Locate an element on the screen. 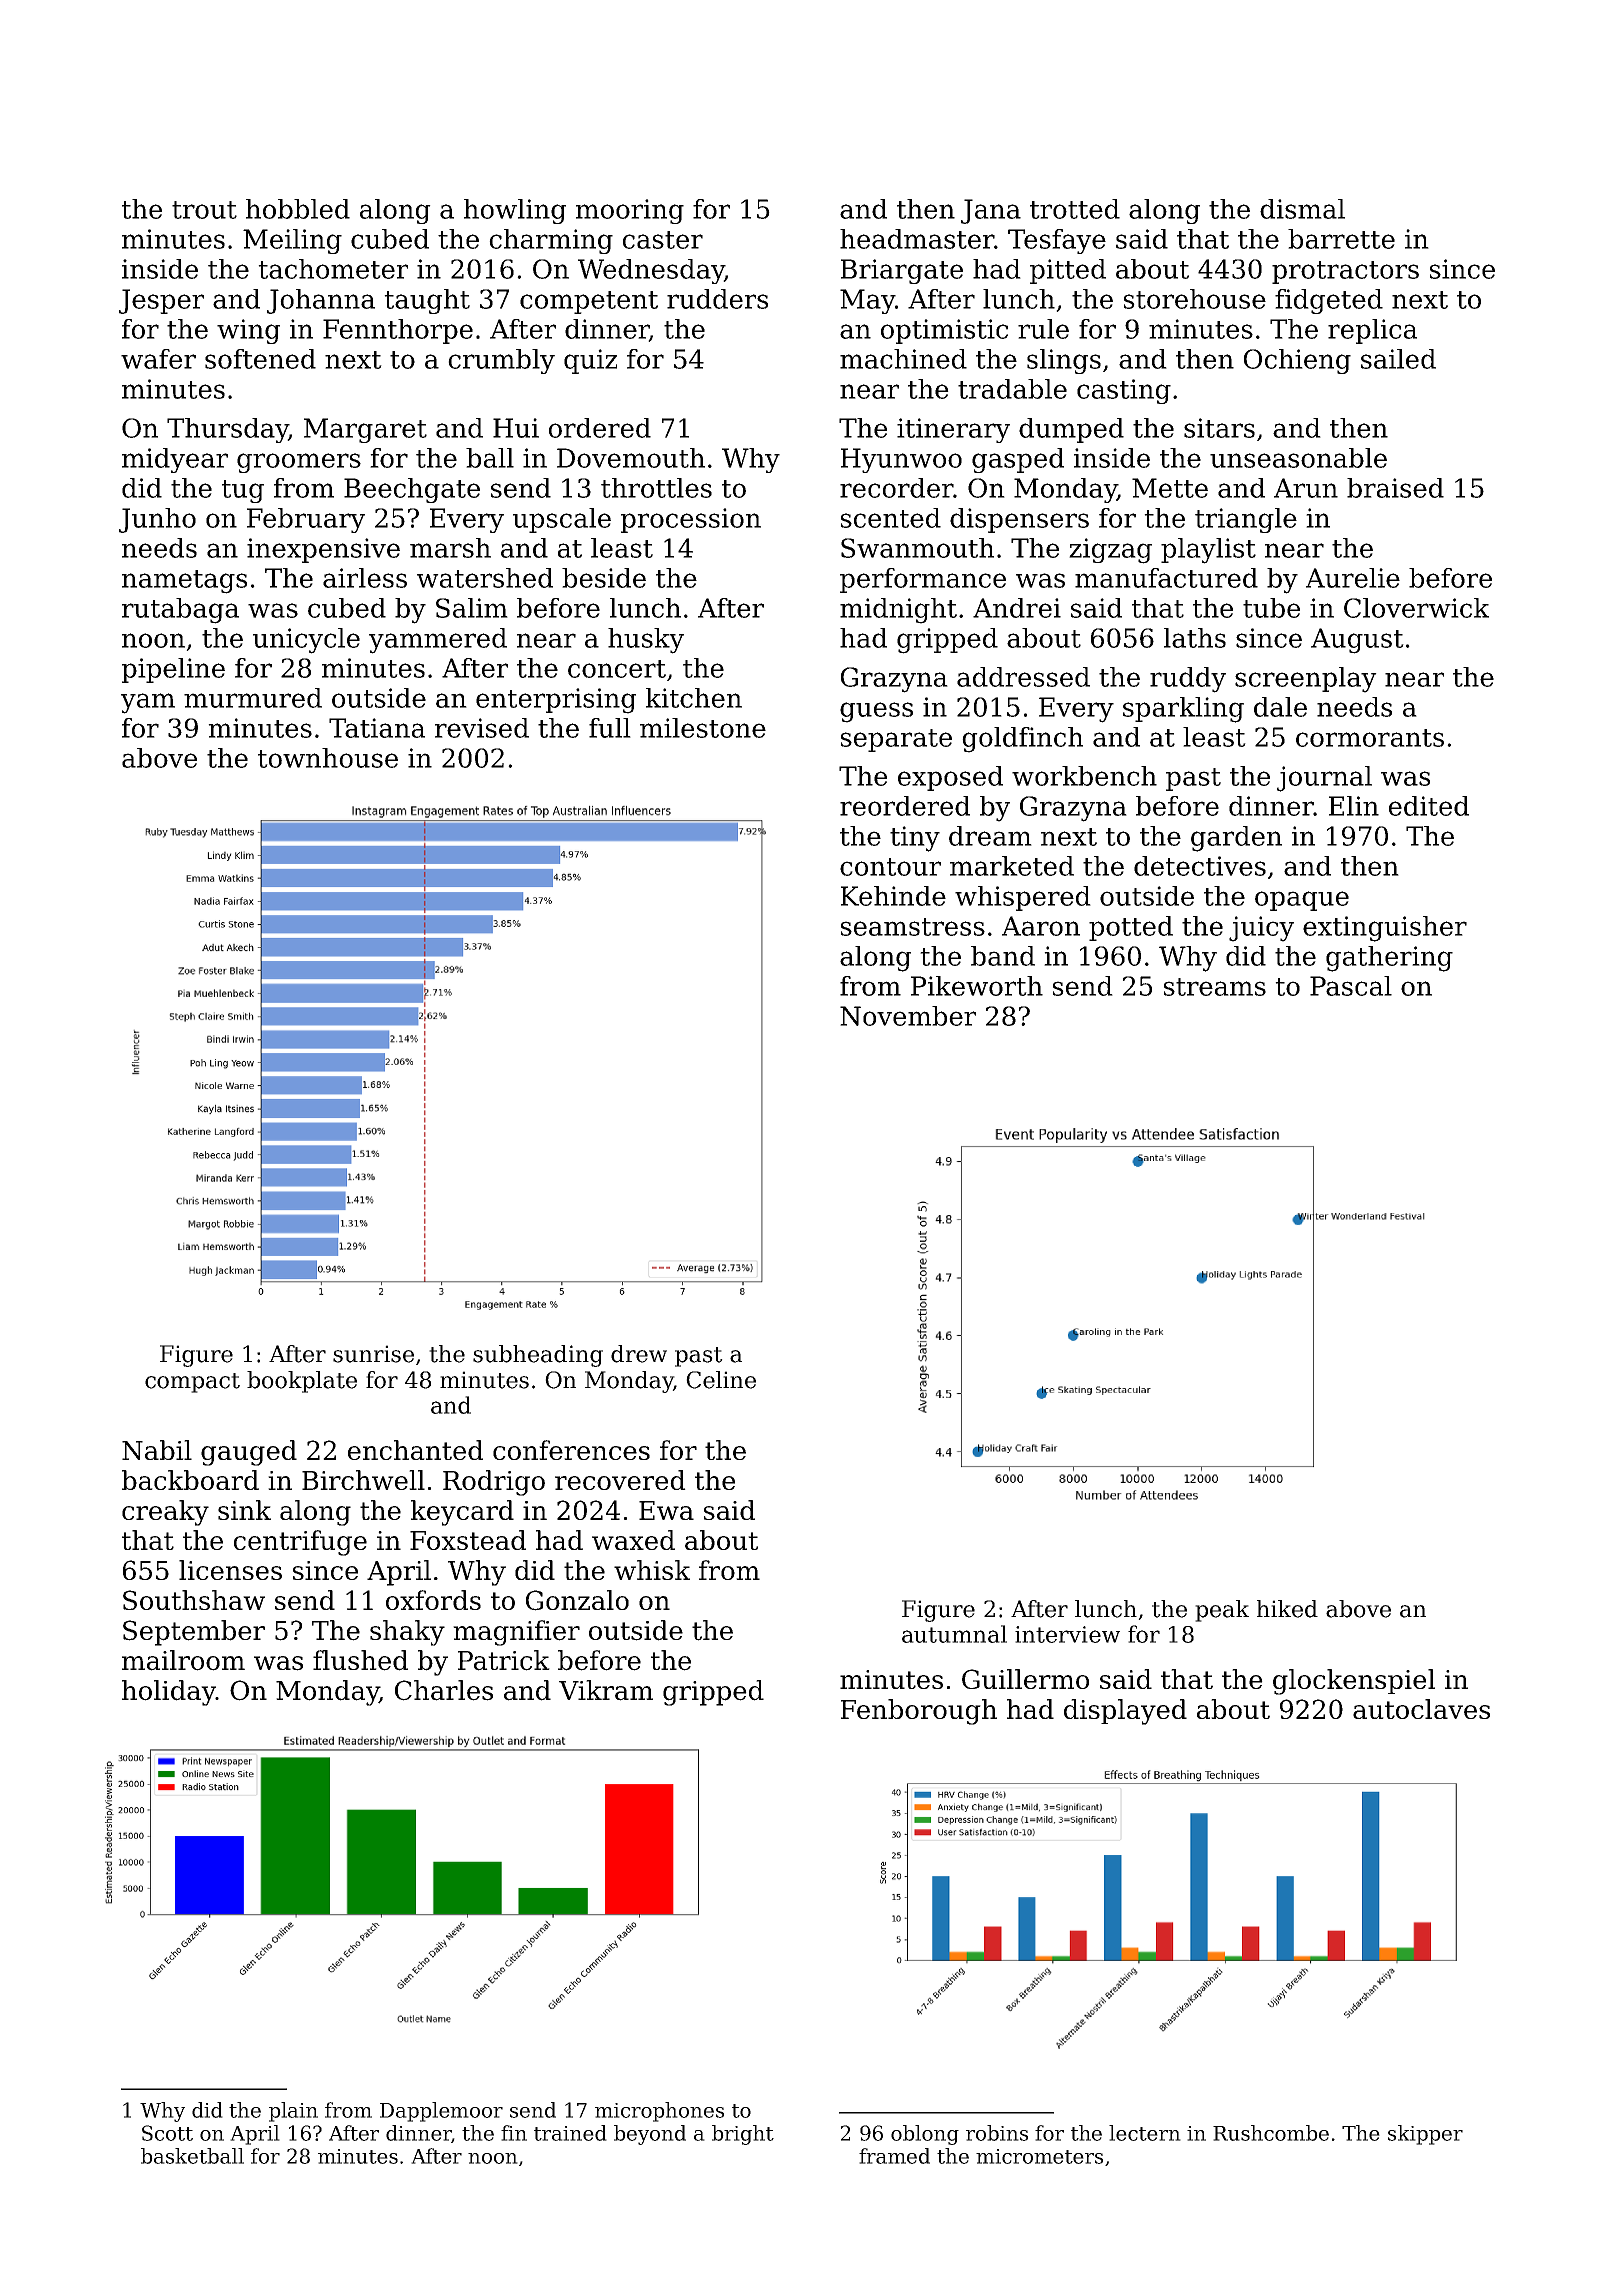 The image size is (1620, 2292). extinguisher is located at coordinates (1385, 929).
